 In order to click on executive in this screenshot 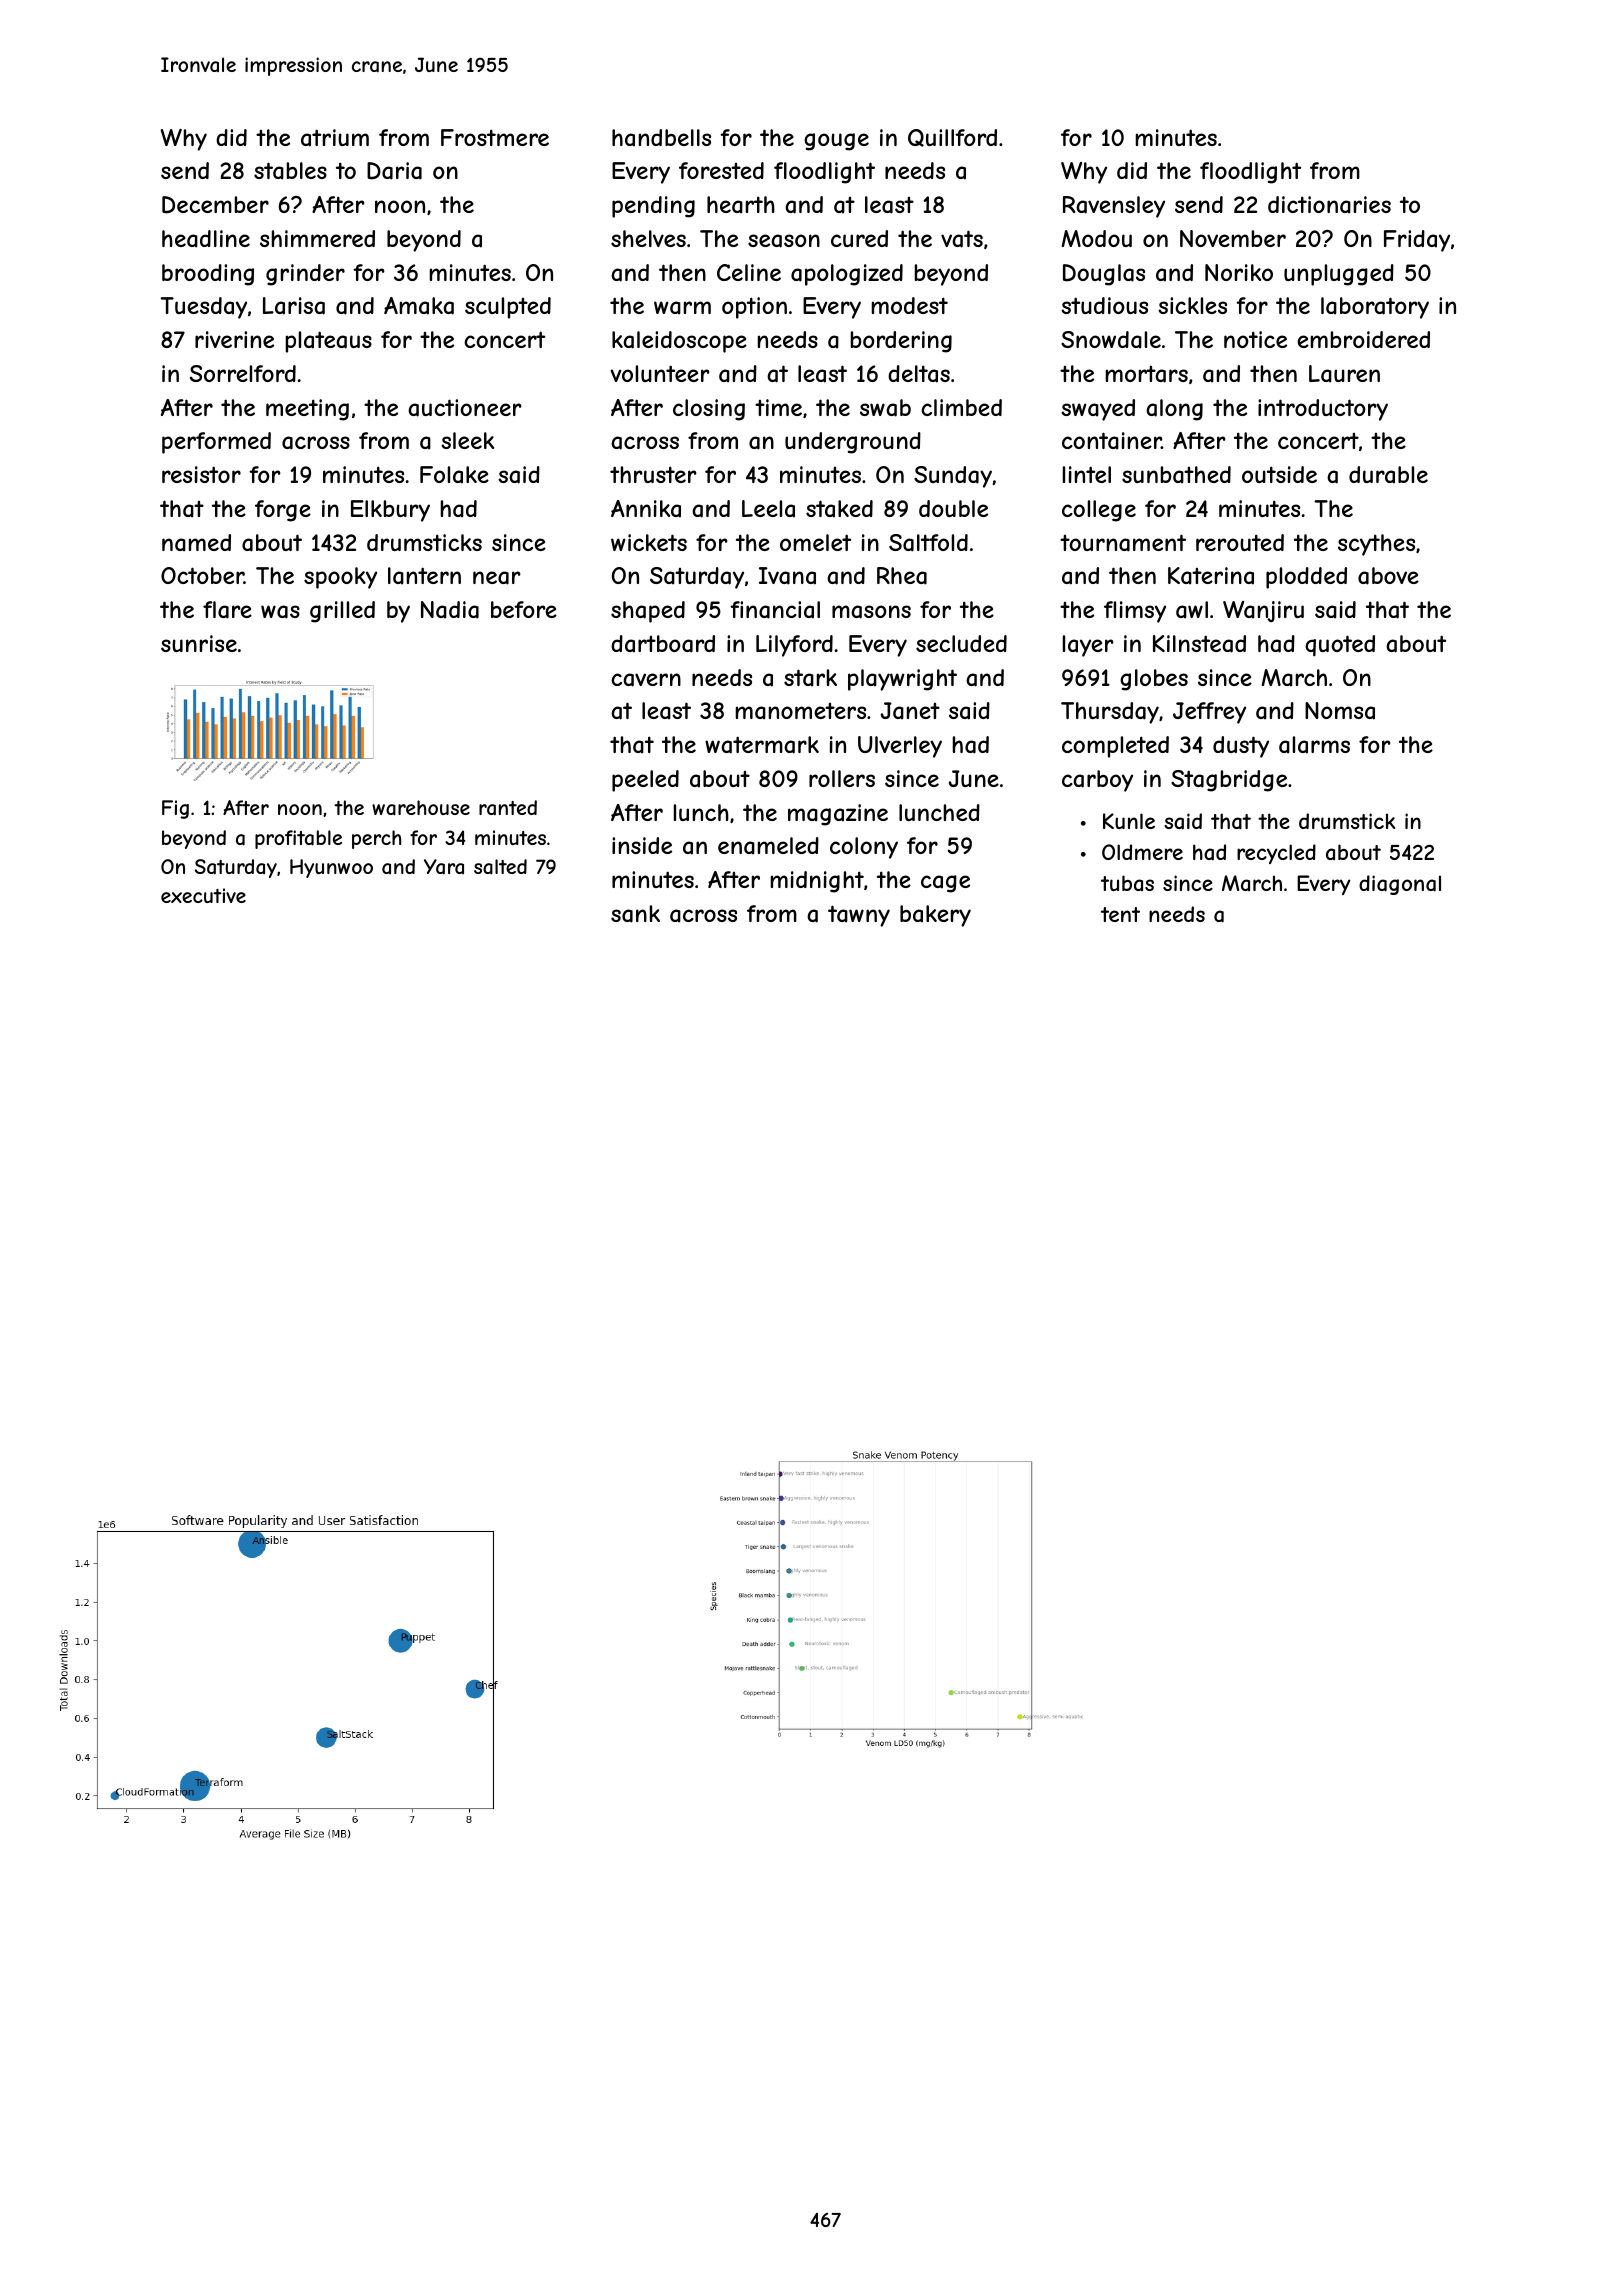, I will do `click(203, 895)`.
